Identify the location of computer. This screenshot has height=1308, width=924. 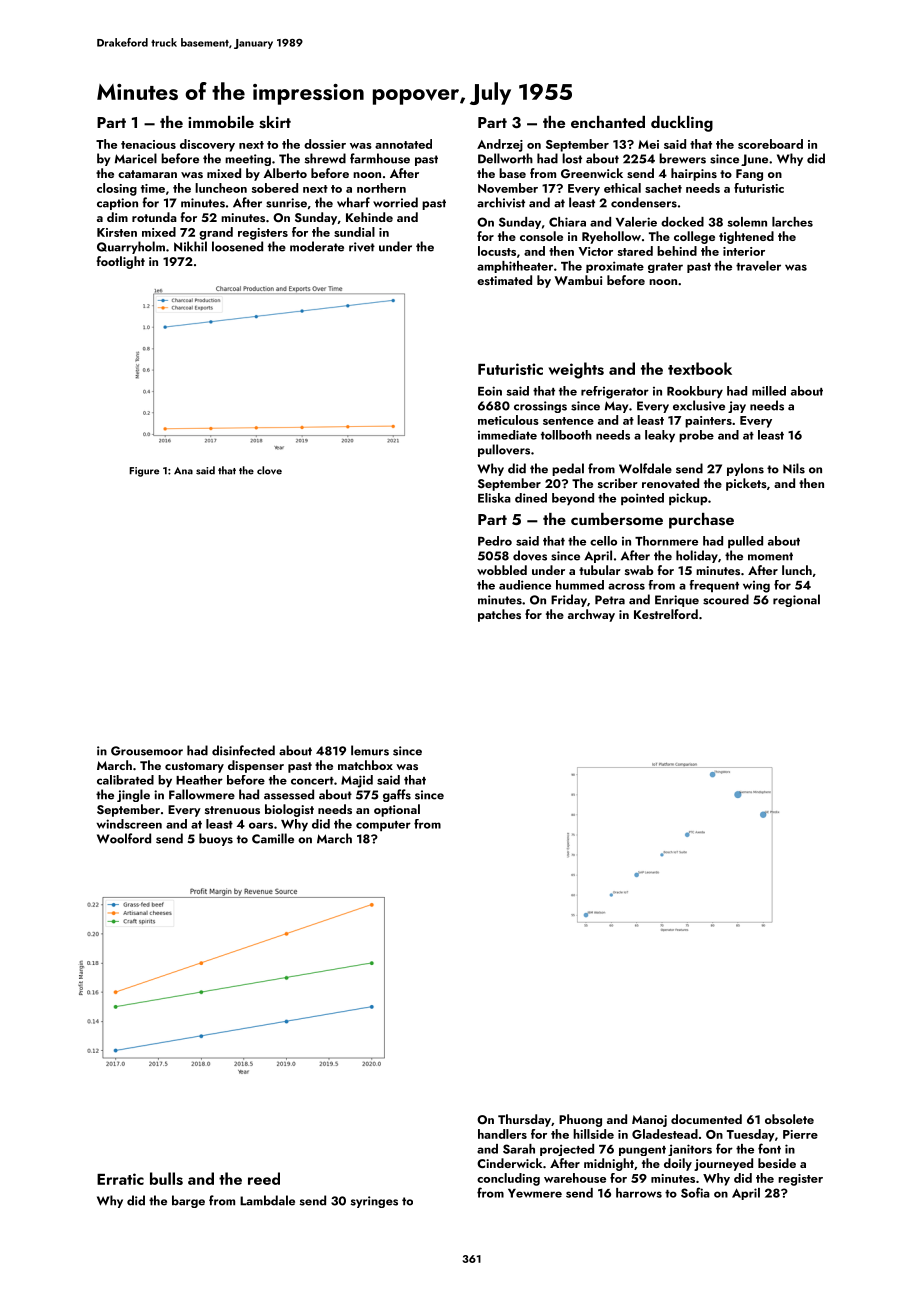
(383, 826).
